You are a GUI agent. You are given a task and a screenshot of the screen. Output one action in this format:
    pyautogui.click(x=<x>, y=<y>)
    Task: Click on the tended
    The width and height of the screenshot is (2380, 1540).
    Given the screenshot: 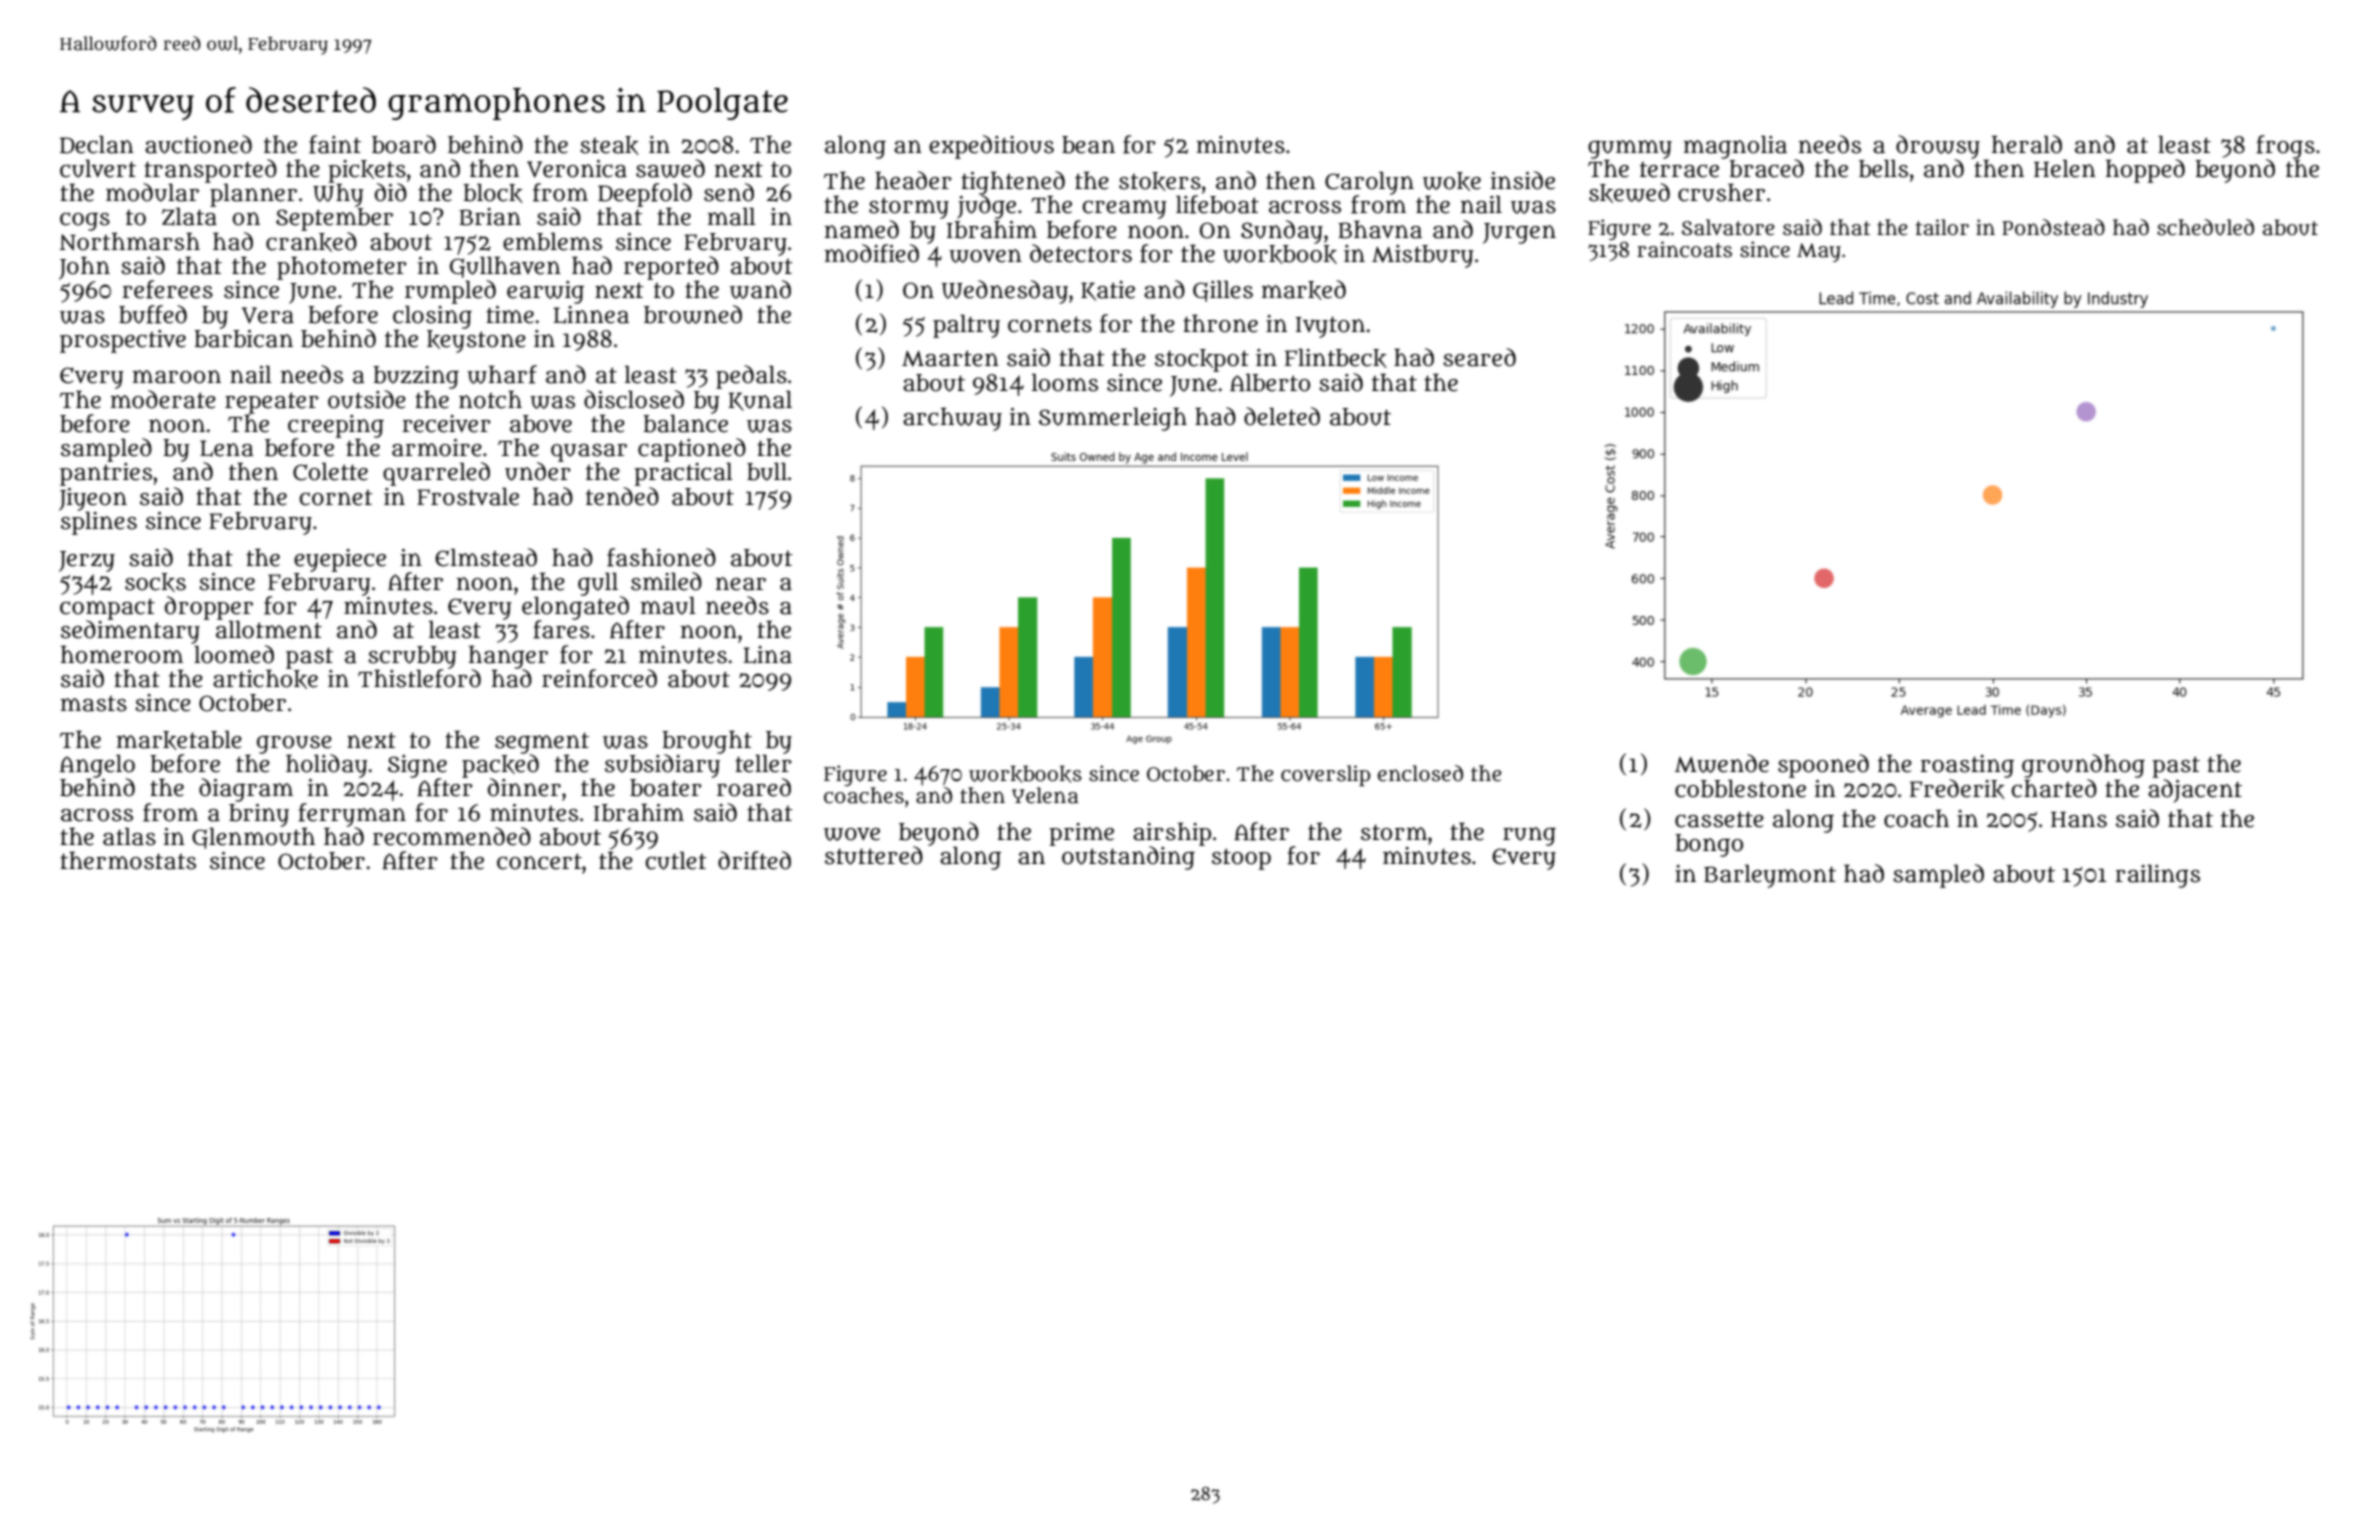 What is the action you would take?
    pyautogui.click(x=622, y=496)
